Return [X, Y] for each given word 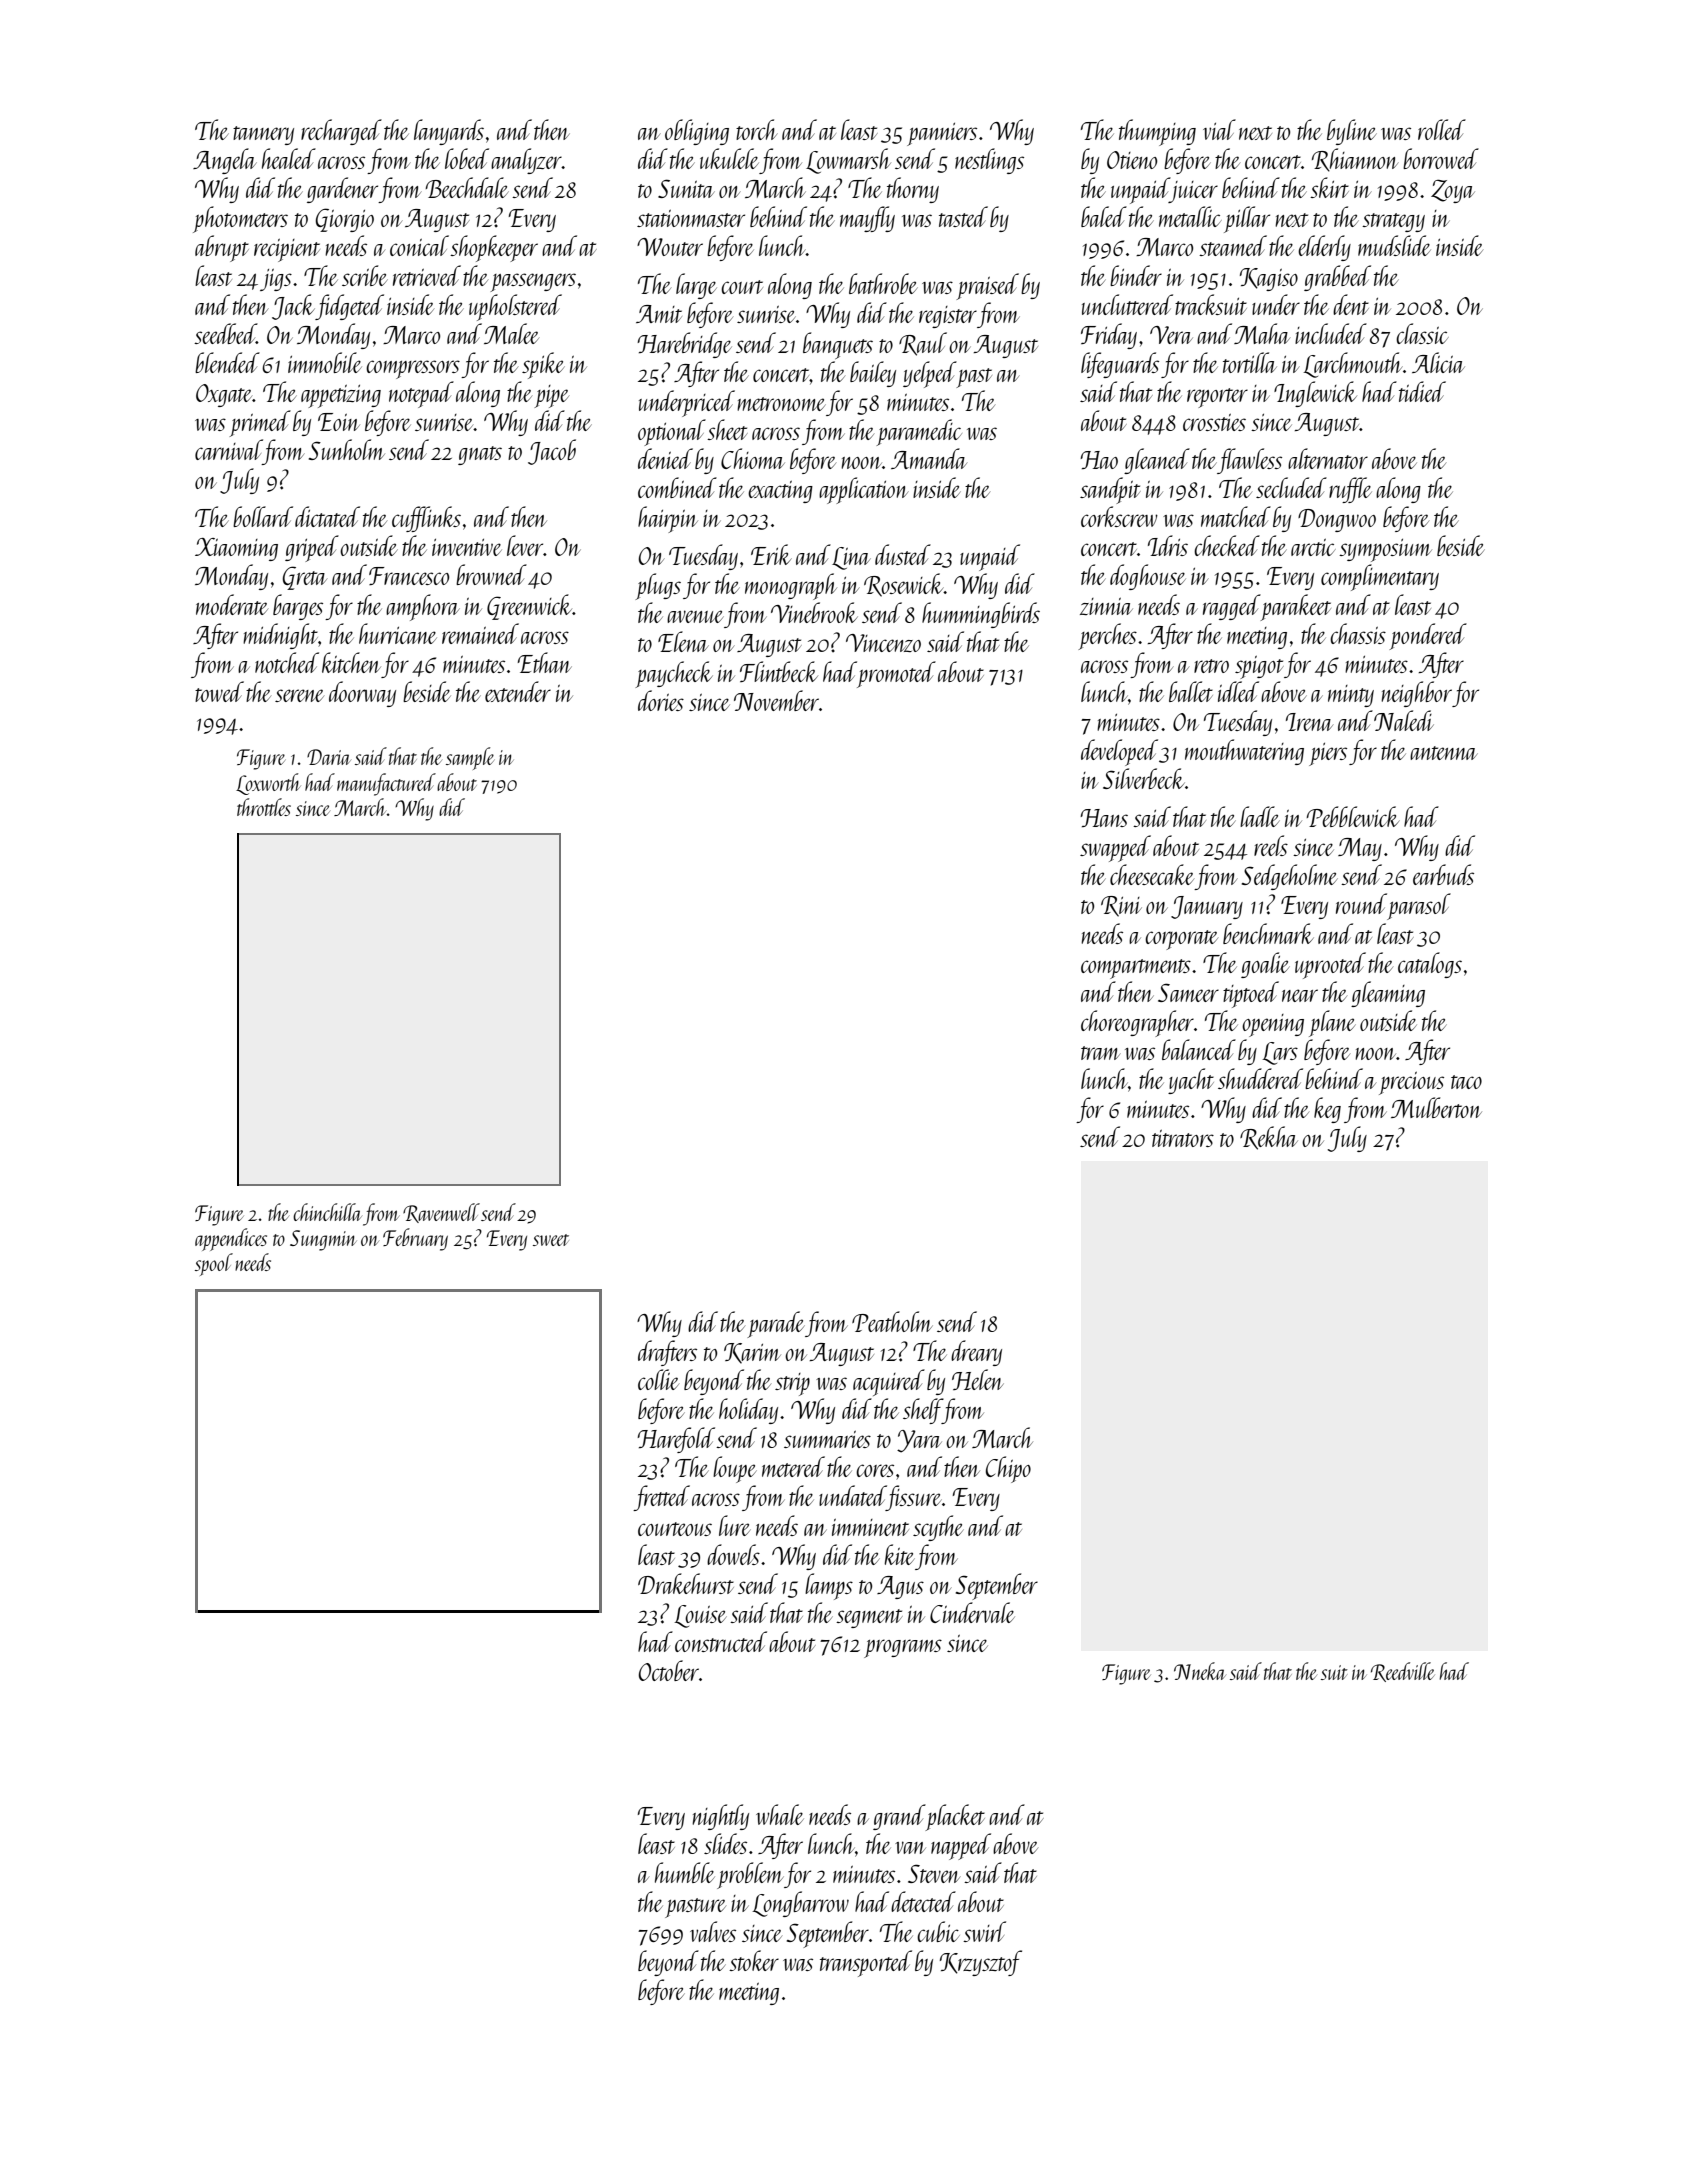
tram [1101, 1053]
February [415, 1239]
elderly [1324, 248]
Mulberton [1436, 1107]
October [669, 1670]
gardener [342, 190]
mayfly [867, 219]
